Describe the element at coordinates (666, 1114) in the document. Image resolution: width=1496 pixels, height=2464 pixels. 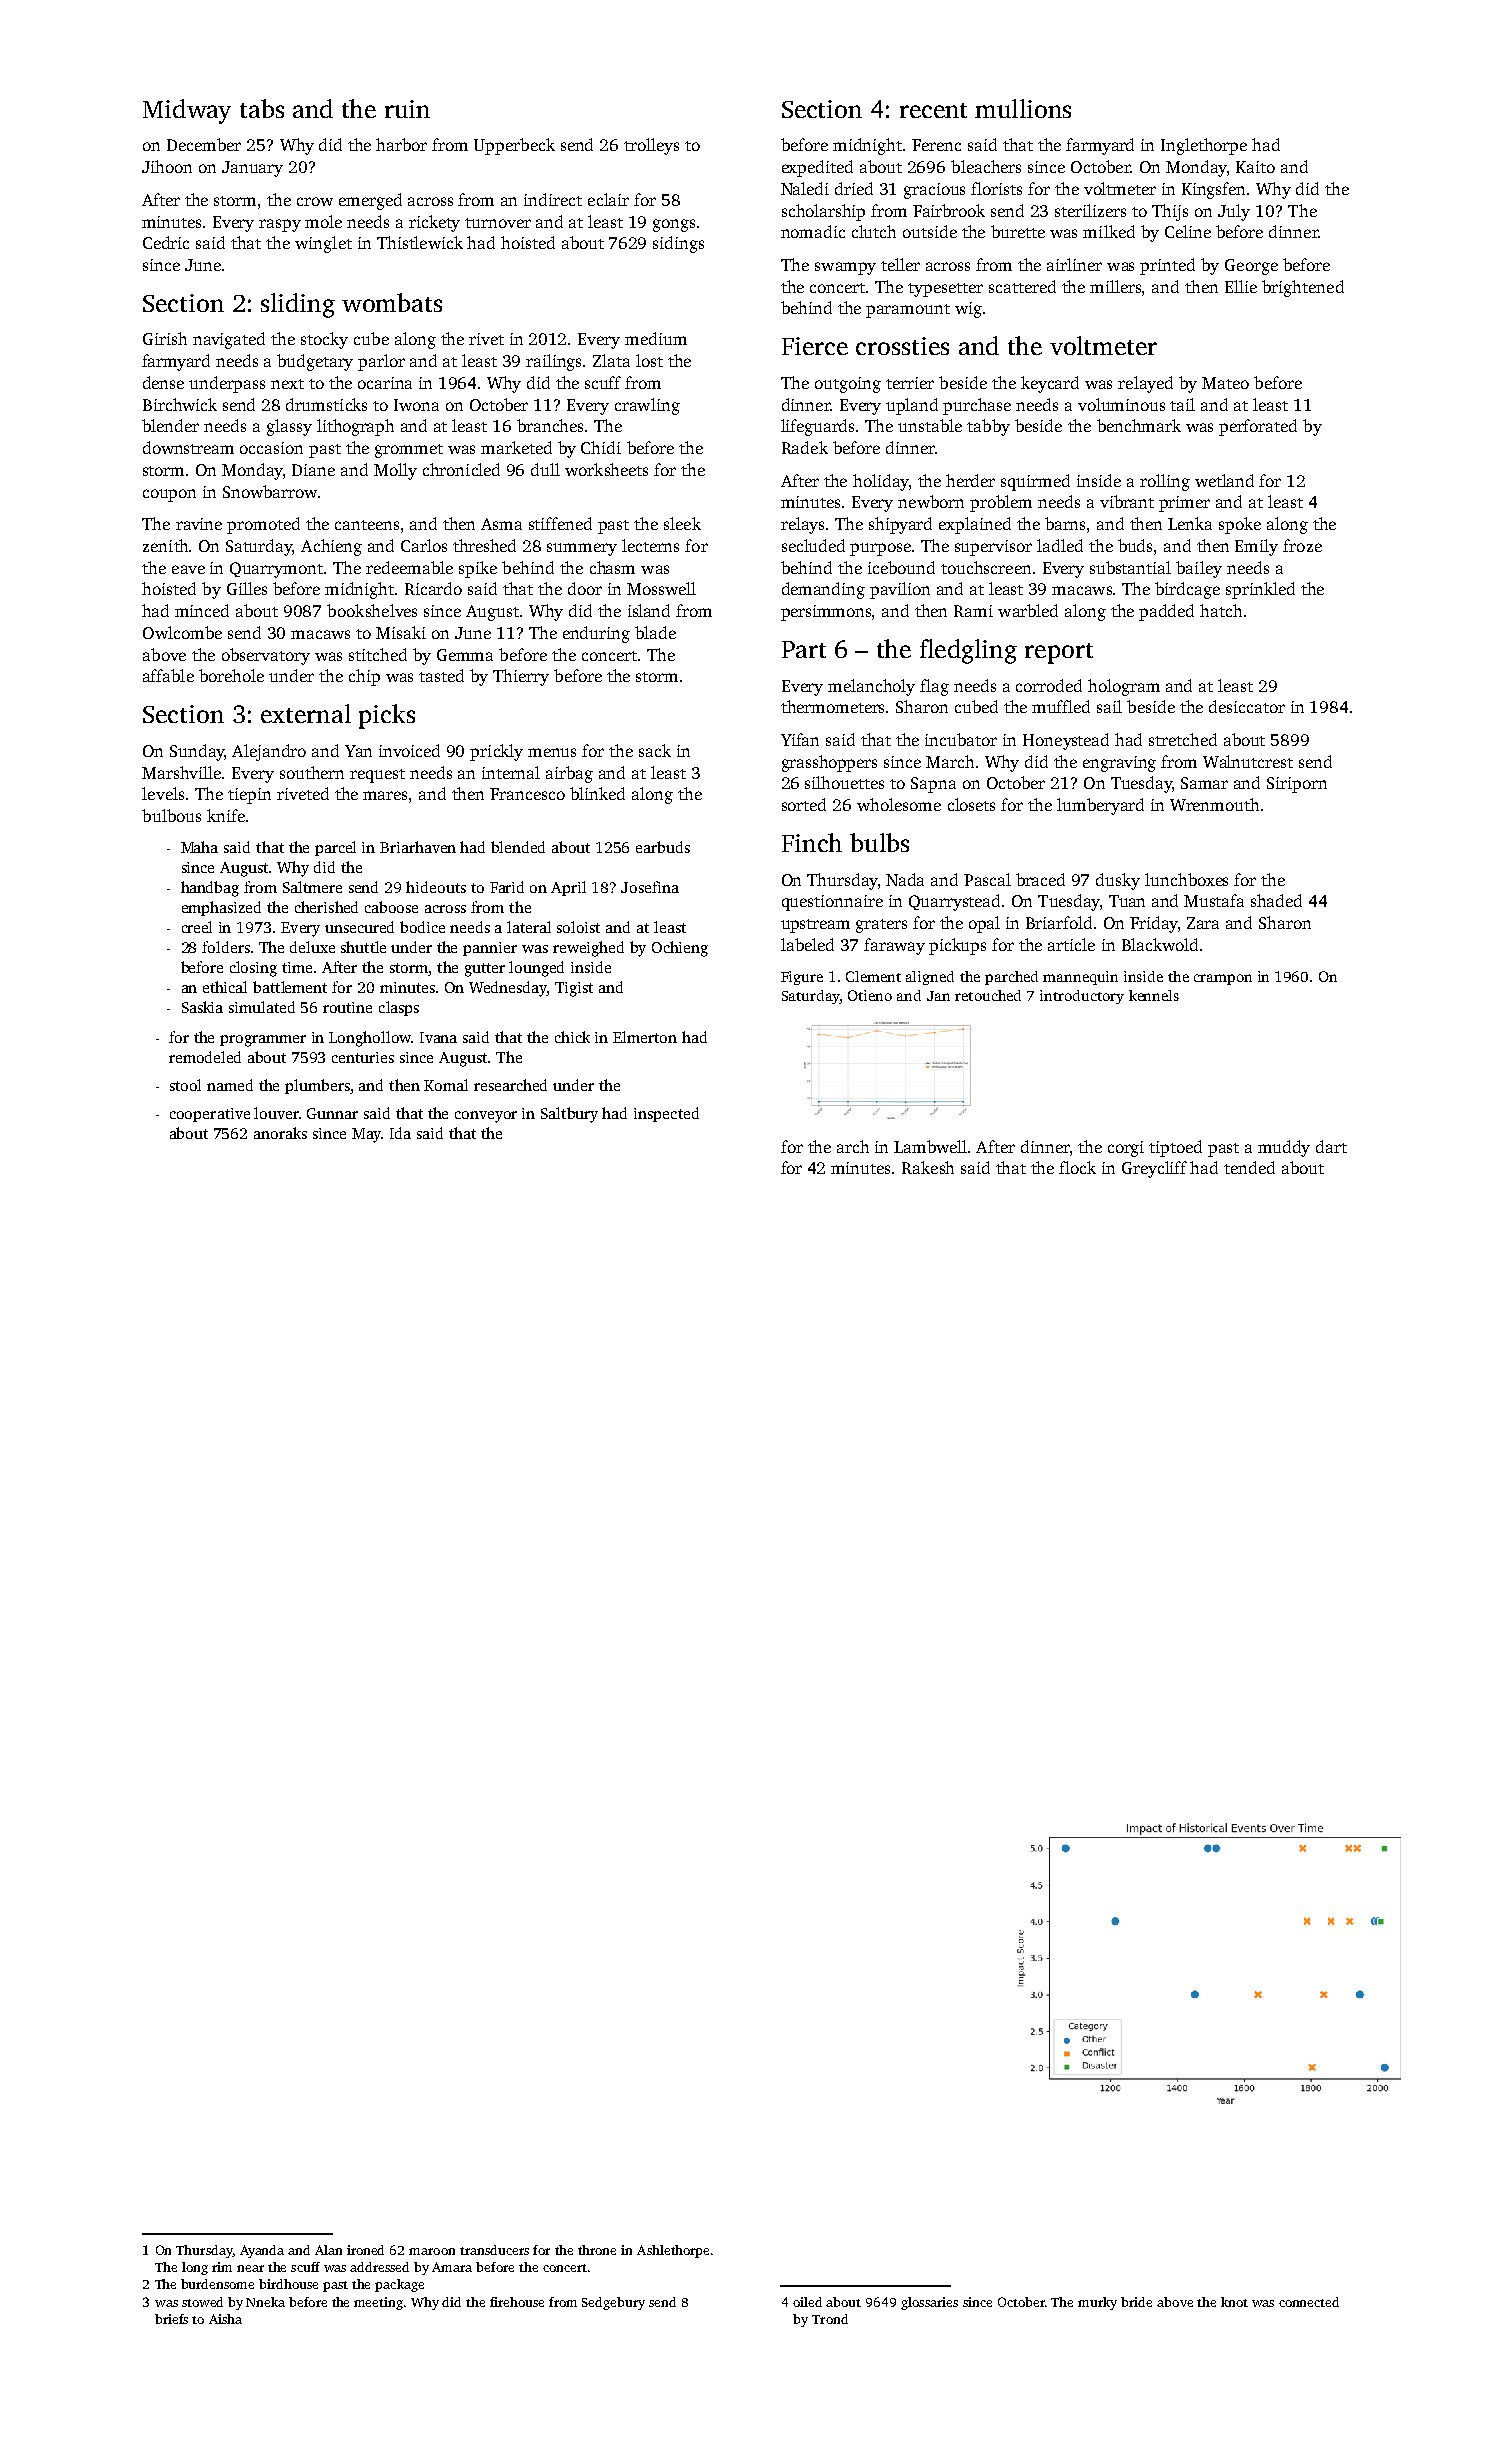
I see `inspected` at that location.
